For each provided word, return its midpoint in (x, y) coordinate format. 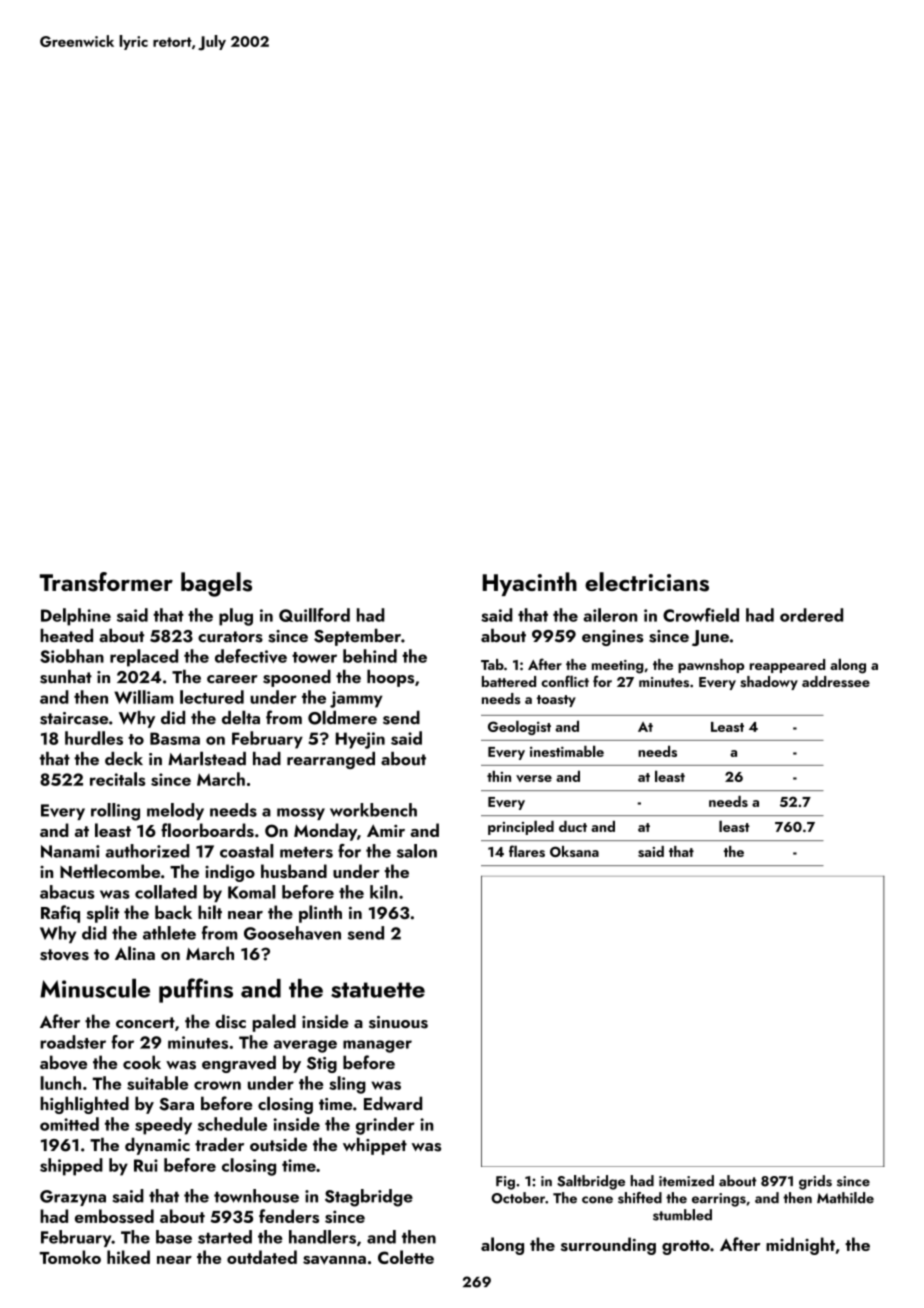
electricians (647, 582)
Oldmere (342, 717)
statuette (378, 990)
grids (815, 1182)
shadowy (769, 683)
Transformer (106, 582)
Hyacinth (530, 584)
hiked (128, 1257)
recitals (117, 779)
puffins (196, 990)
